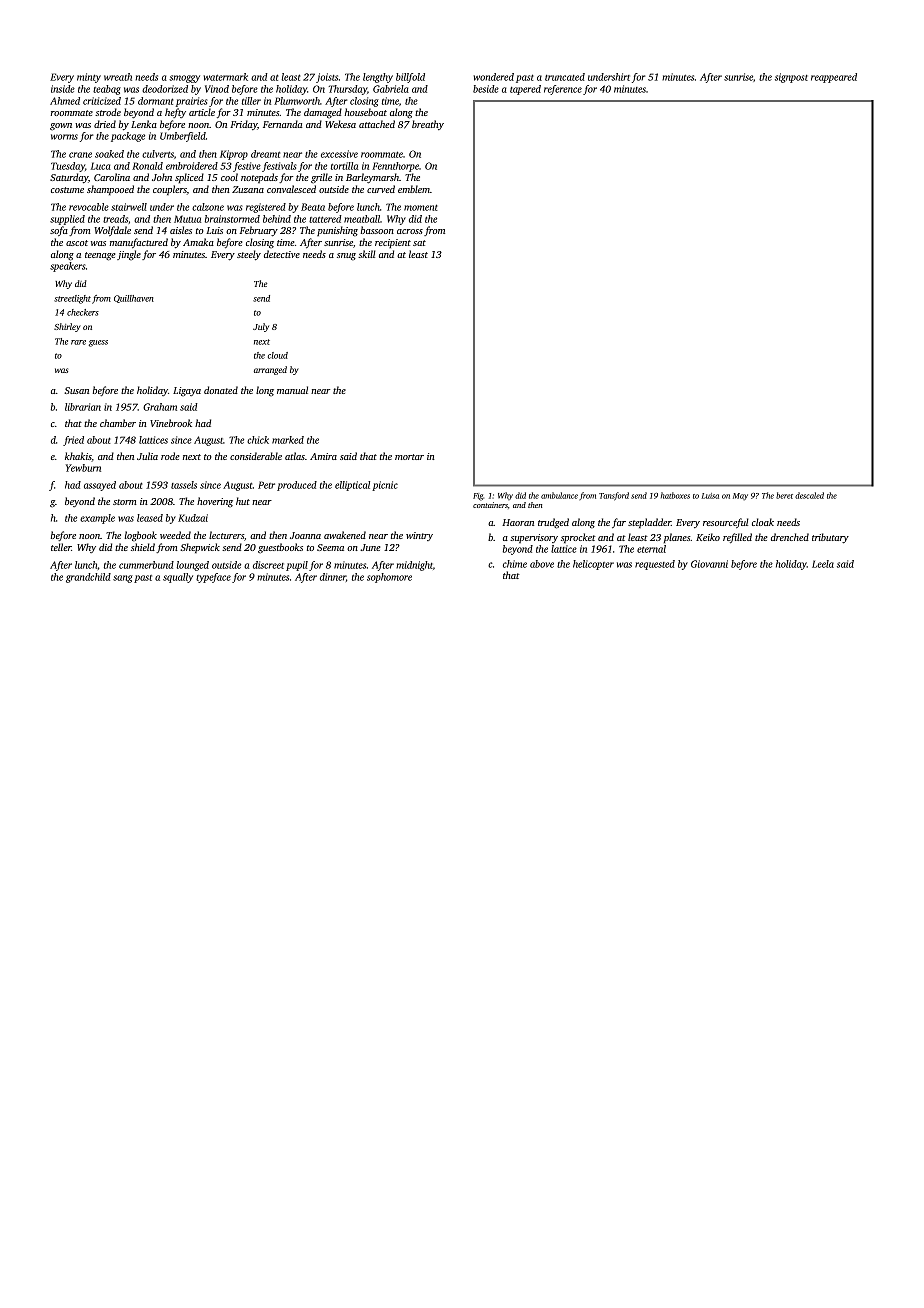 This screenshot has height=1308, width=924. Describe the element at coordinates (393, 243) in the screenshot. I see `recipient` at that location.
